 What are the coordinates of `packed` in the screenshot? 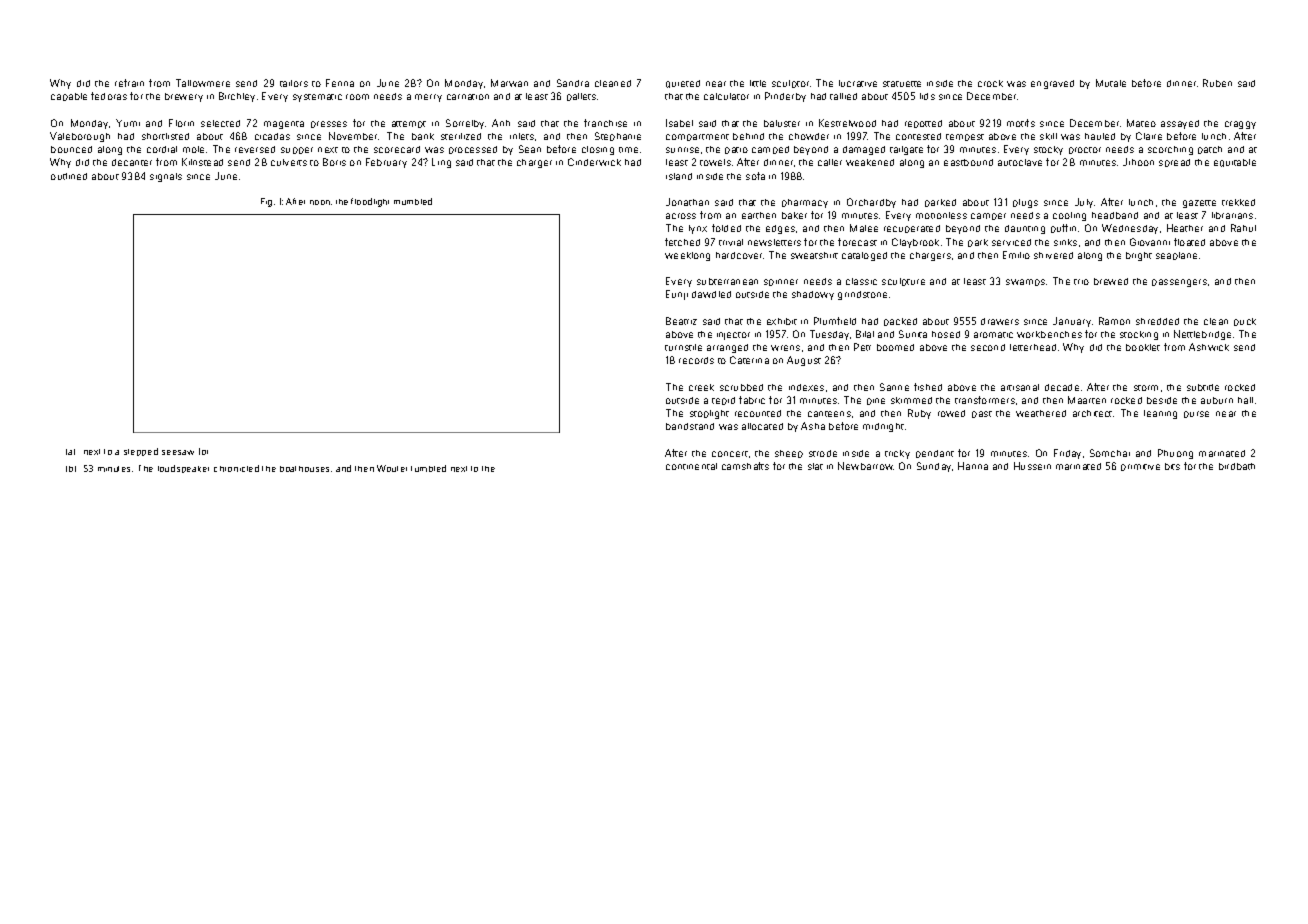 It's located at (900, 322).
